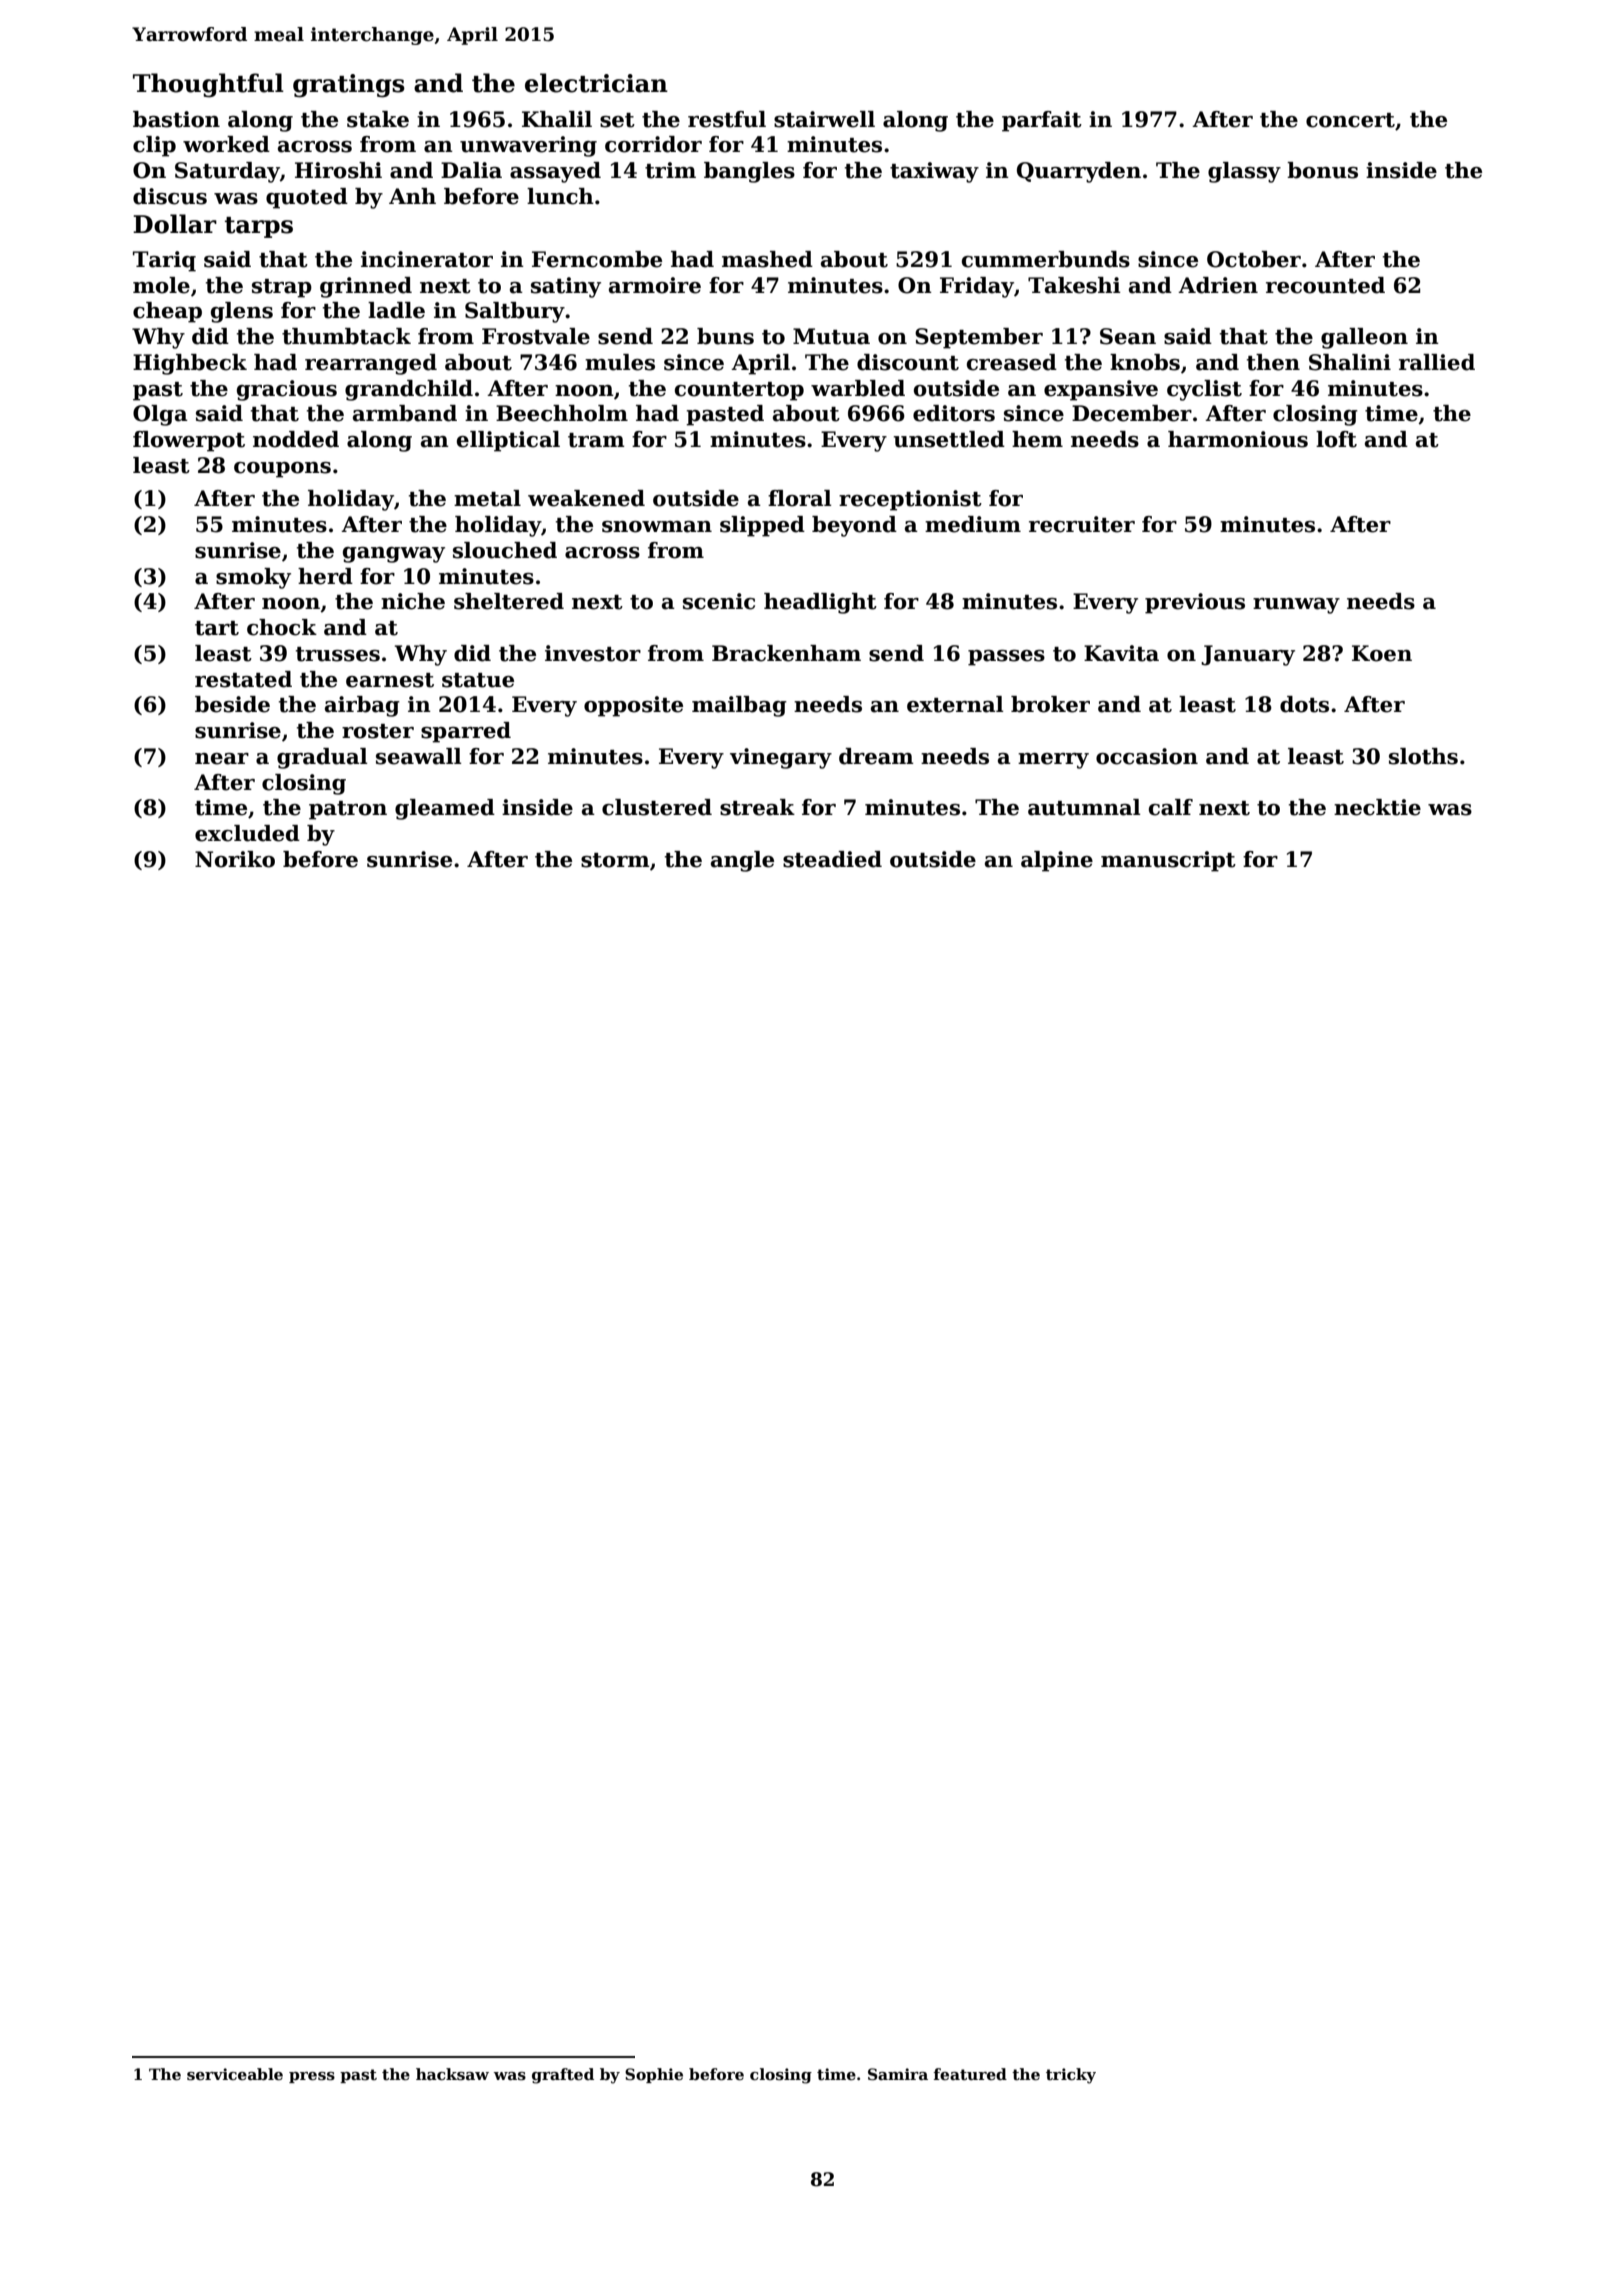  Describe the element at coordinates (235, 2074) in the document. I see `serviceable` at that location.
